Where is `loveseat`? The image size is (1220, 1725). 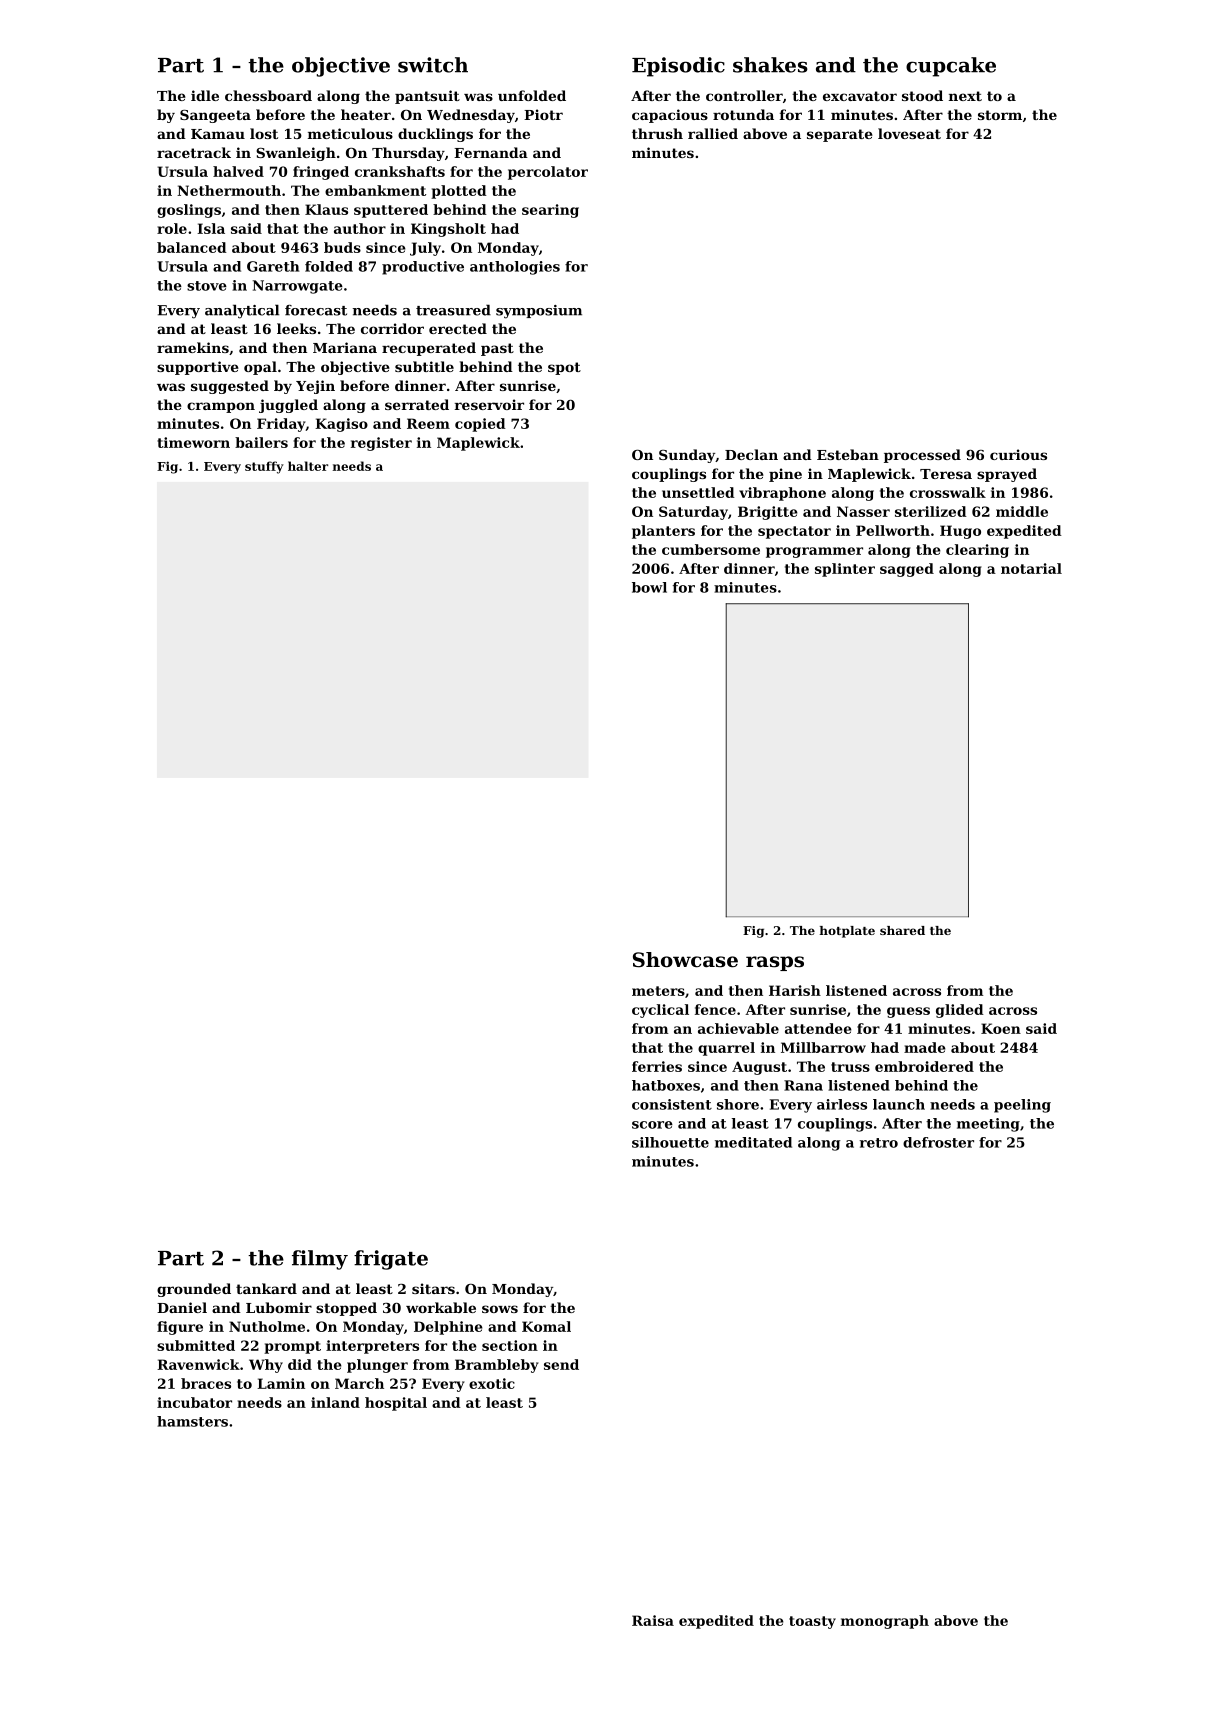
loveseat is located at coordinates (909, 133).
